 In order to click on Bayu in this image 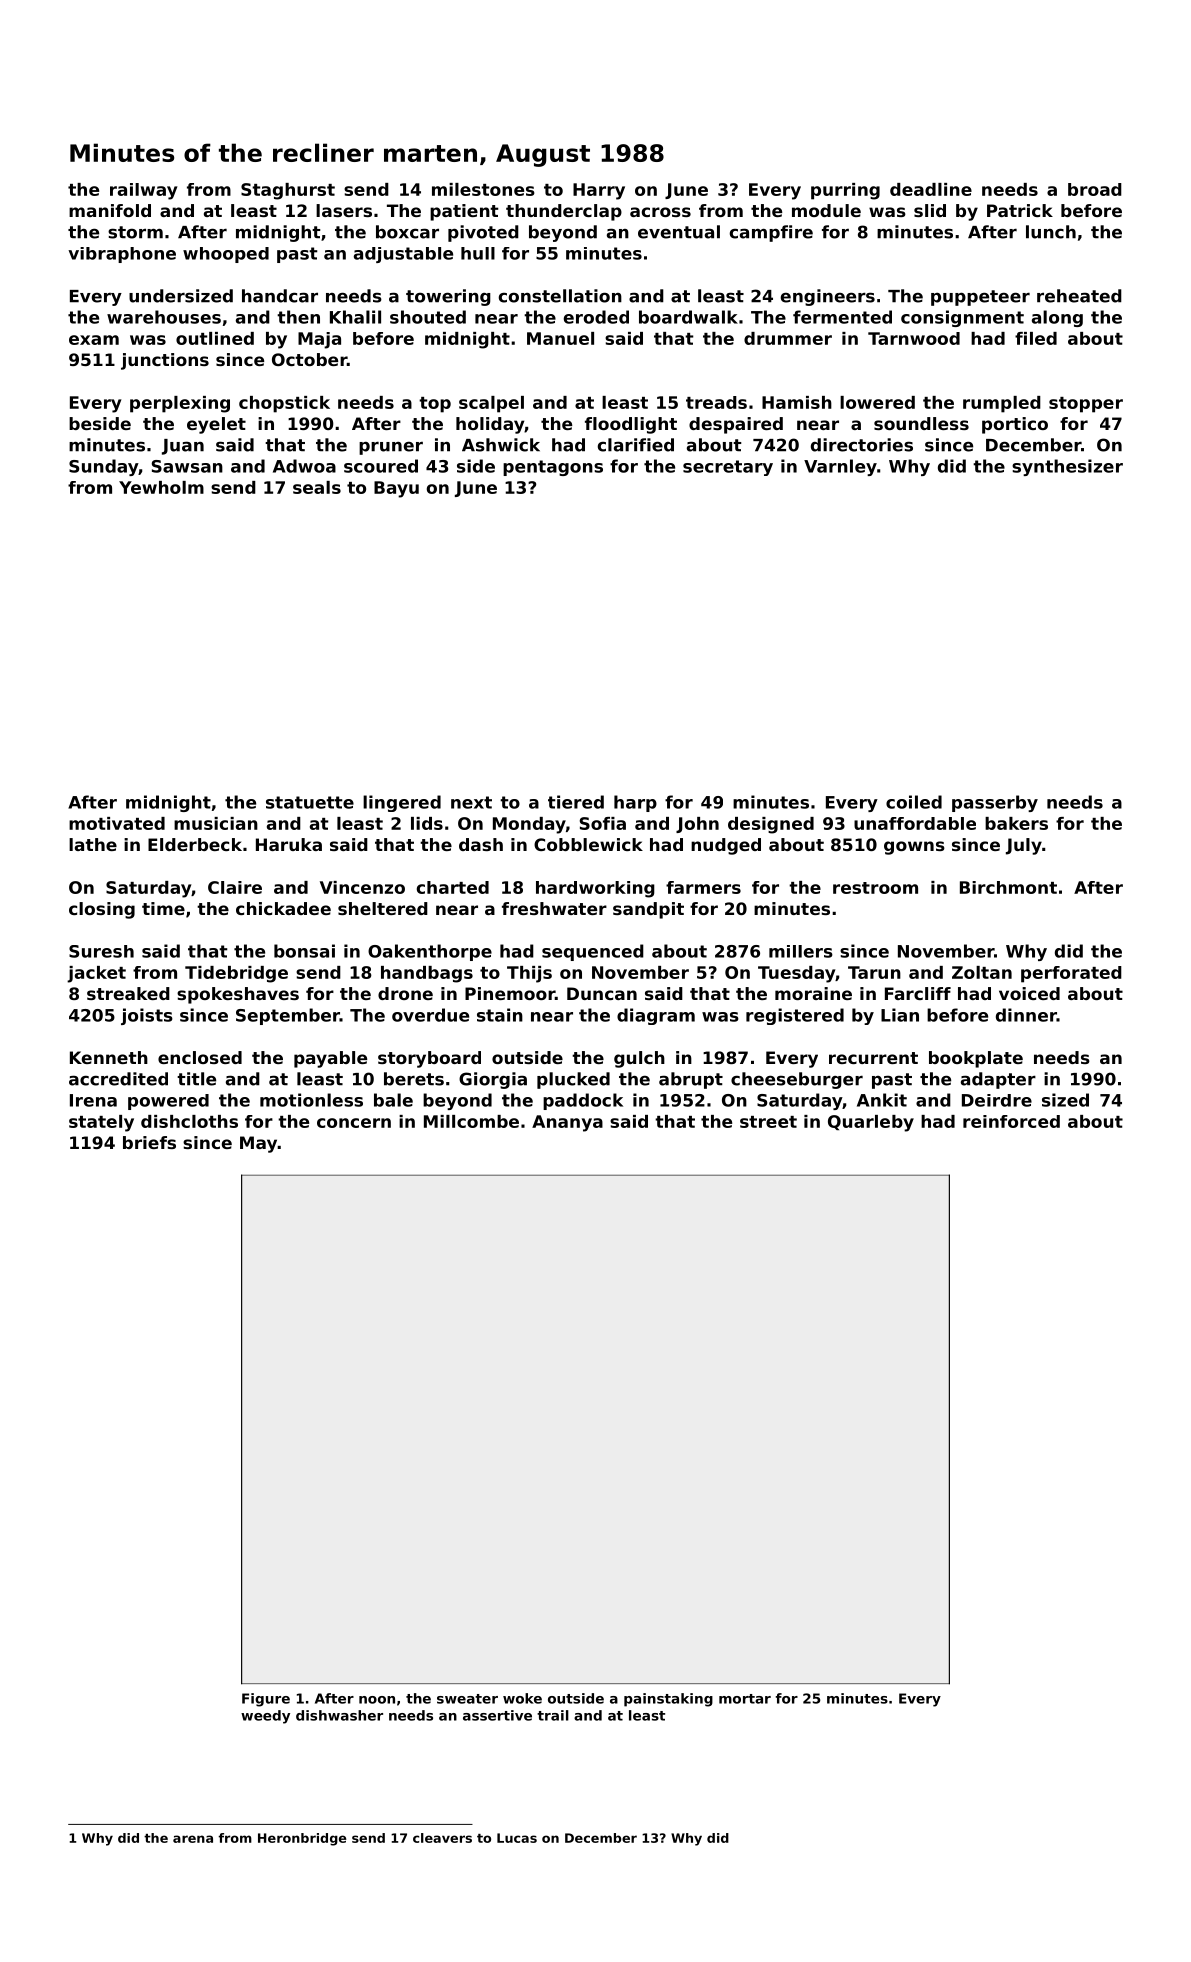, I will do `click(396, 489)`.
